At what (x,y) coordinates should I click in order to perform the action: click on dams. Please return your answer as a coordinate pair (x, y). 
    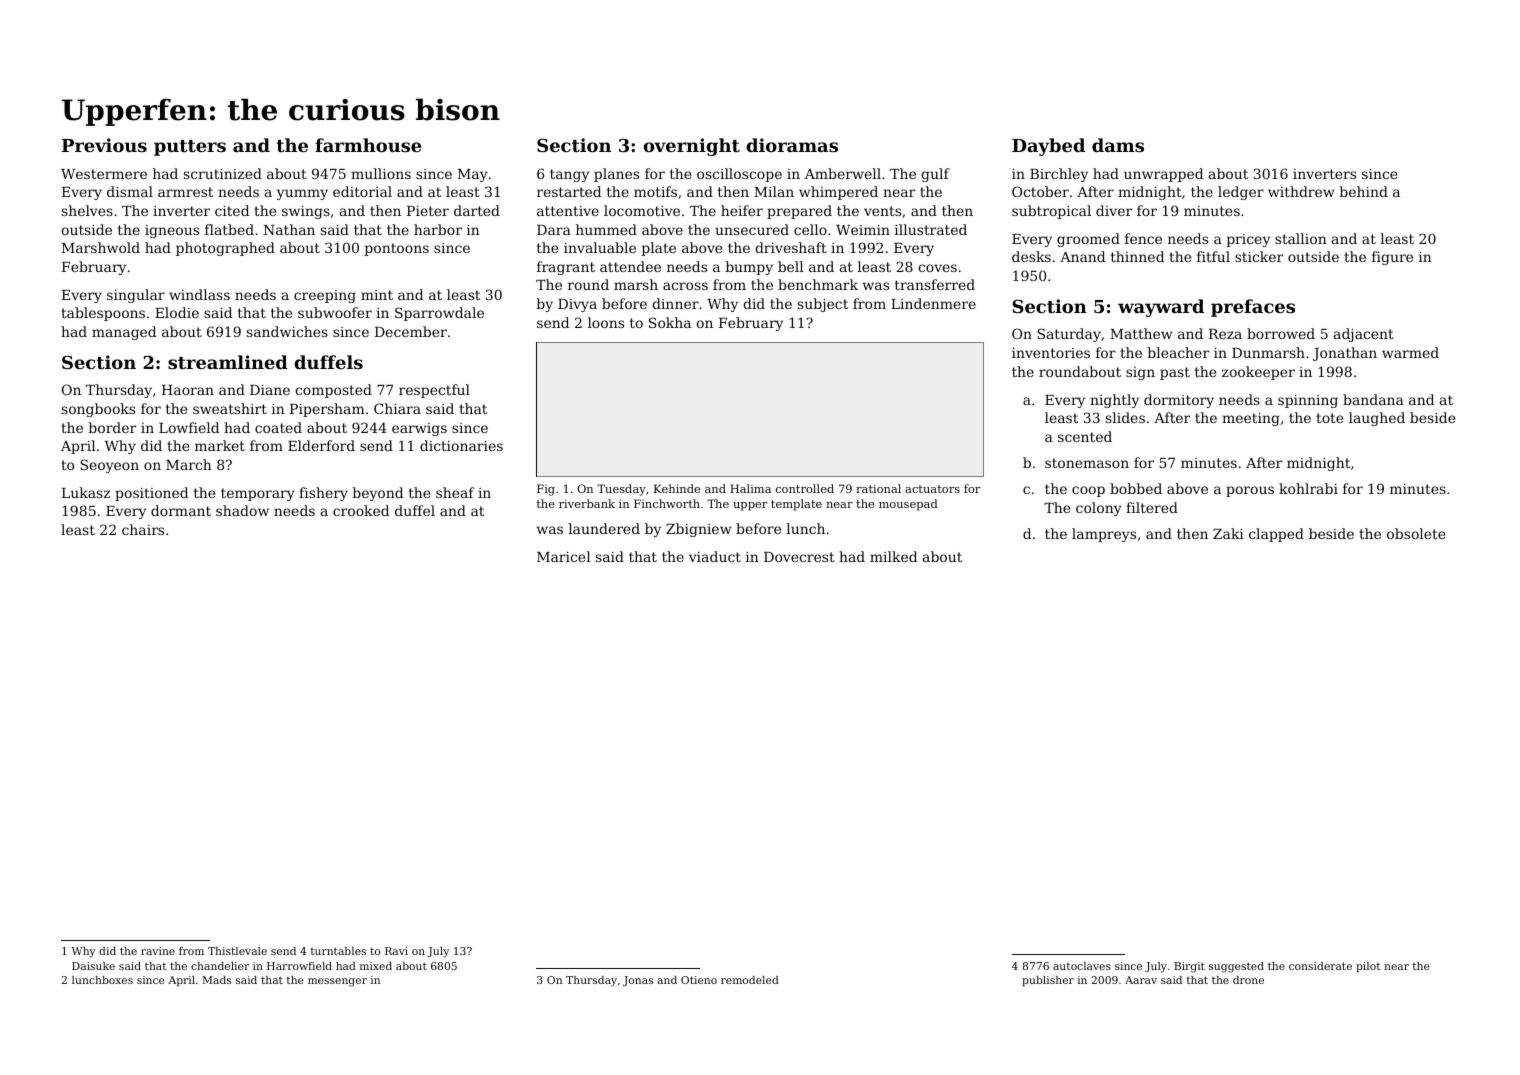
    Looking at the image, I should click on (1118, 145).
